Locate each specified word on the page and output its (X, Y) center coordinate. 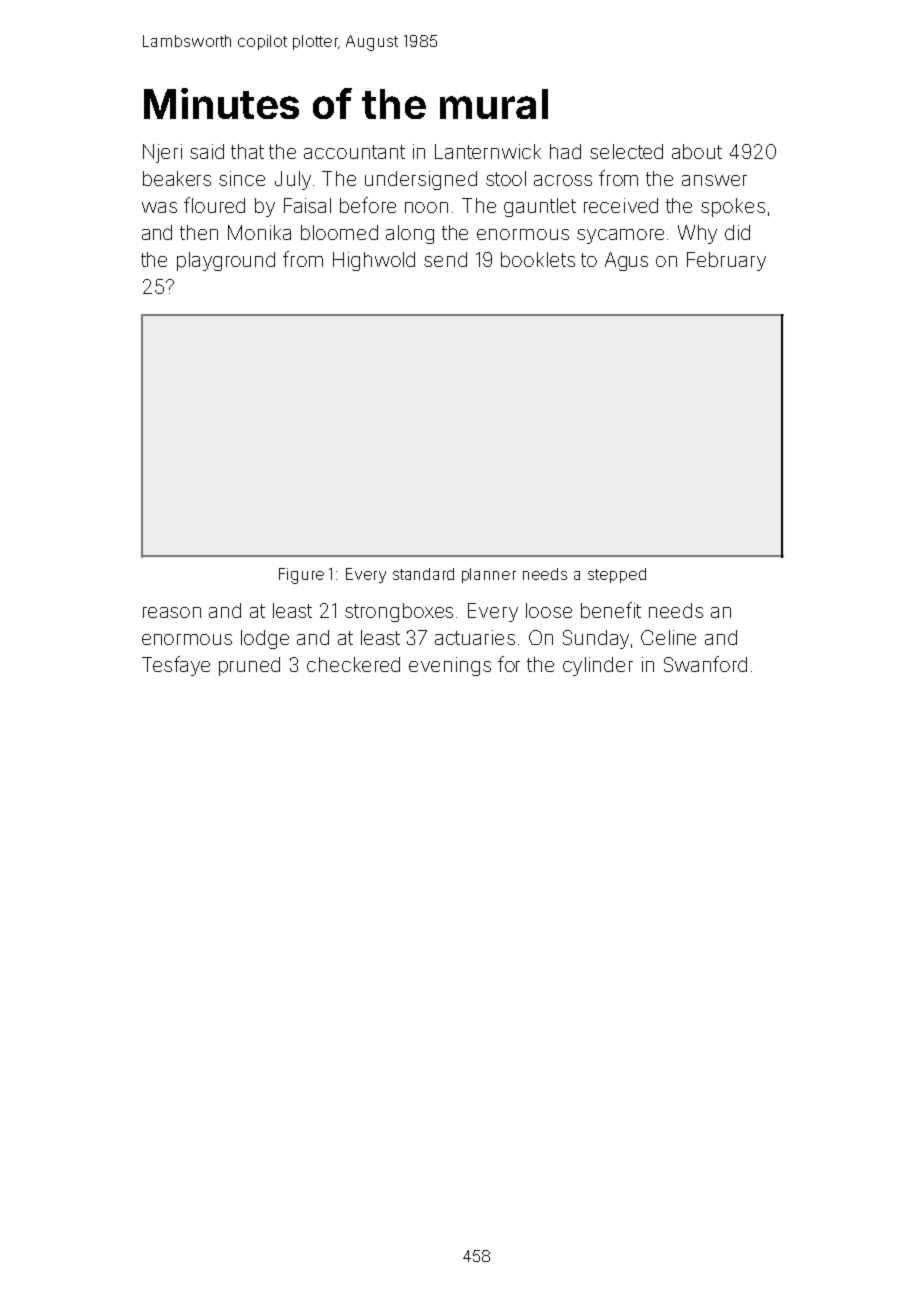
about (697, 151)
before (368, 205)
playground (226, 261)
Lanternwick (488, 151)
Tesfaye (176, 666)
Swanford (705, 664)
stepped (617, 575)
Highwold (374, 261)
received (621, 205)
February (726, 261)
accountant (354, 152)
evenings (450, 666)
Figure (301, 576)
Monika (259, 232)
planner (489, 575)
